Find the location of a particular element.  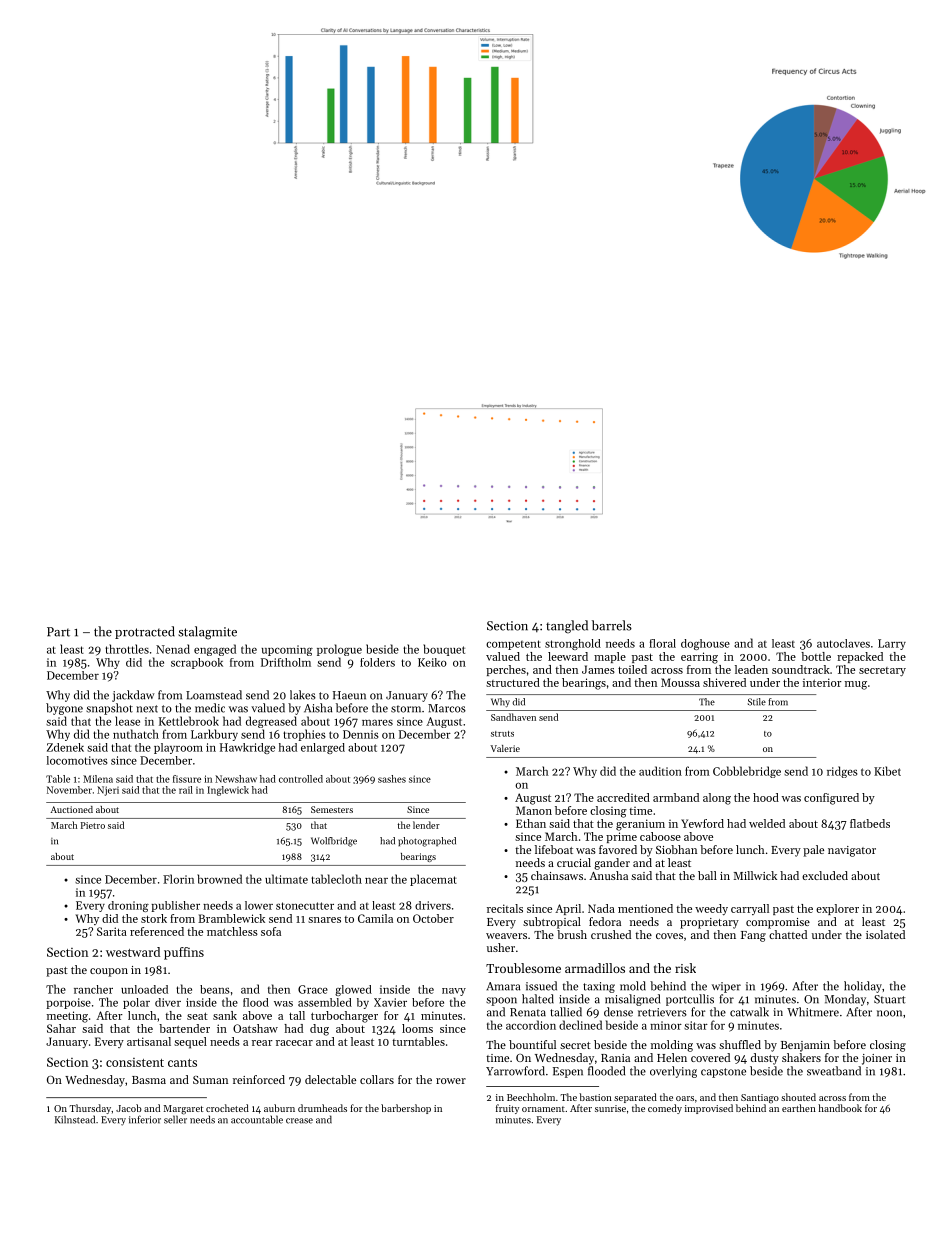

Milena is located at coordinates (98, 779).
